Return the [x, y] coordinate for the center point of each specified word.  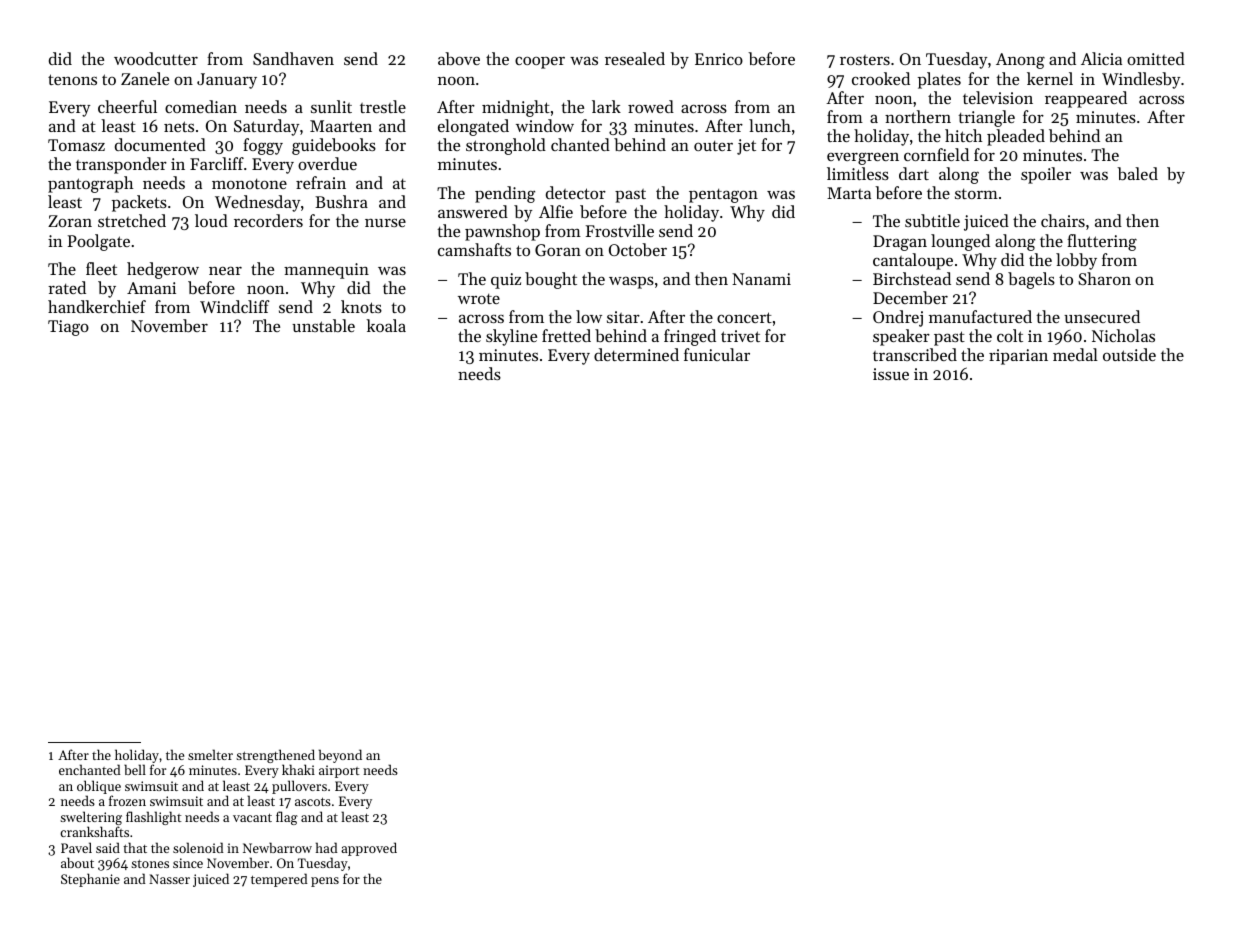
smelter [210, 754]
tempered [279, 880]
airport [339, 771]
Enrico [719, 59]
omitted [1156, 58]
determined [636, 354]
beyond [340, 756]
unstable [323, 325]
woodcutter [156, 58]
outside [1129, 354]
